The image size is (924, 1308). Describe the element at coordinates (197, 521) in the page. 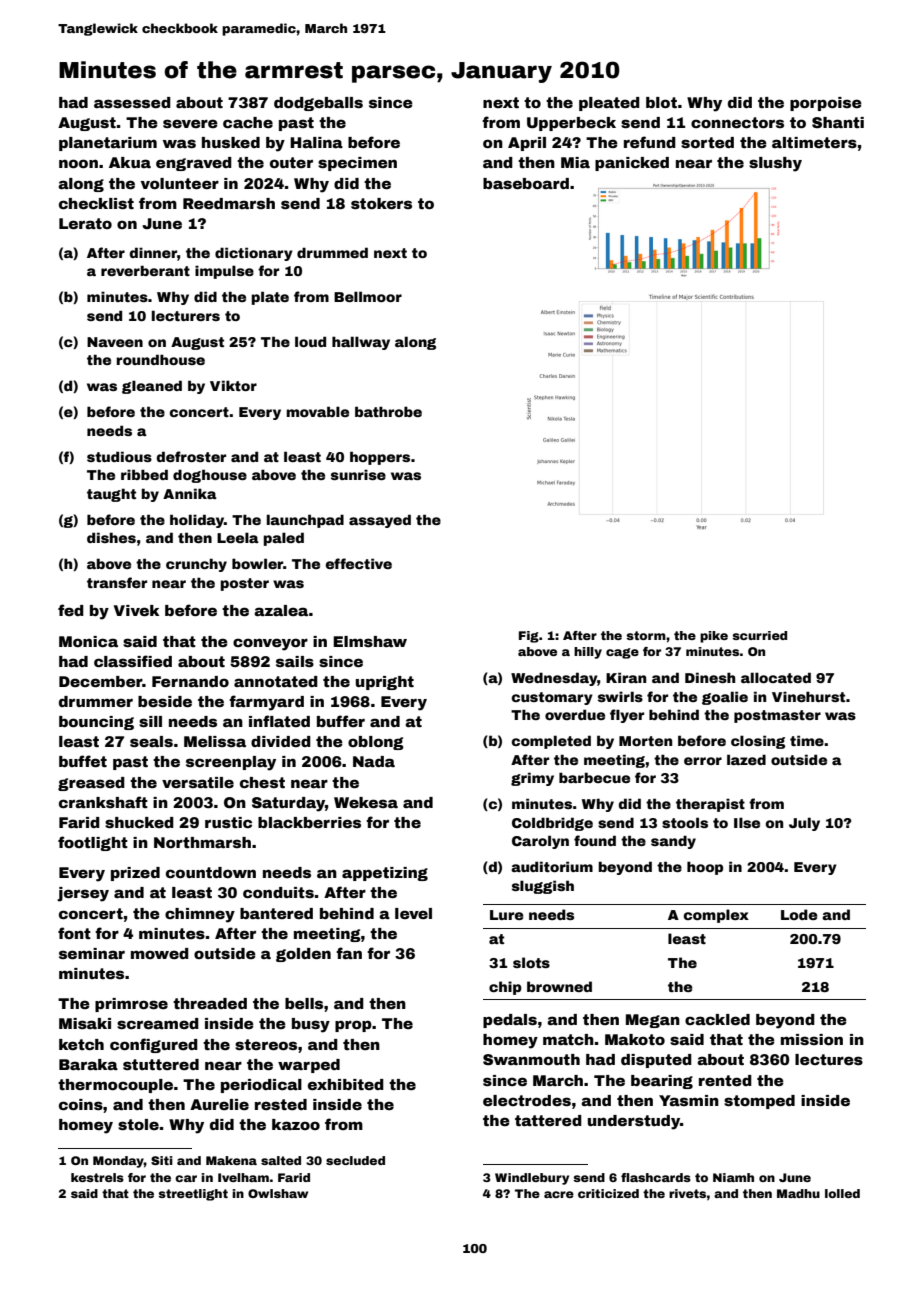

I see `holiday` at that location.
